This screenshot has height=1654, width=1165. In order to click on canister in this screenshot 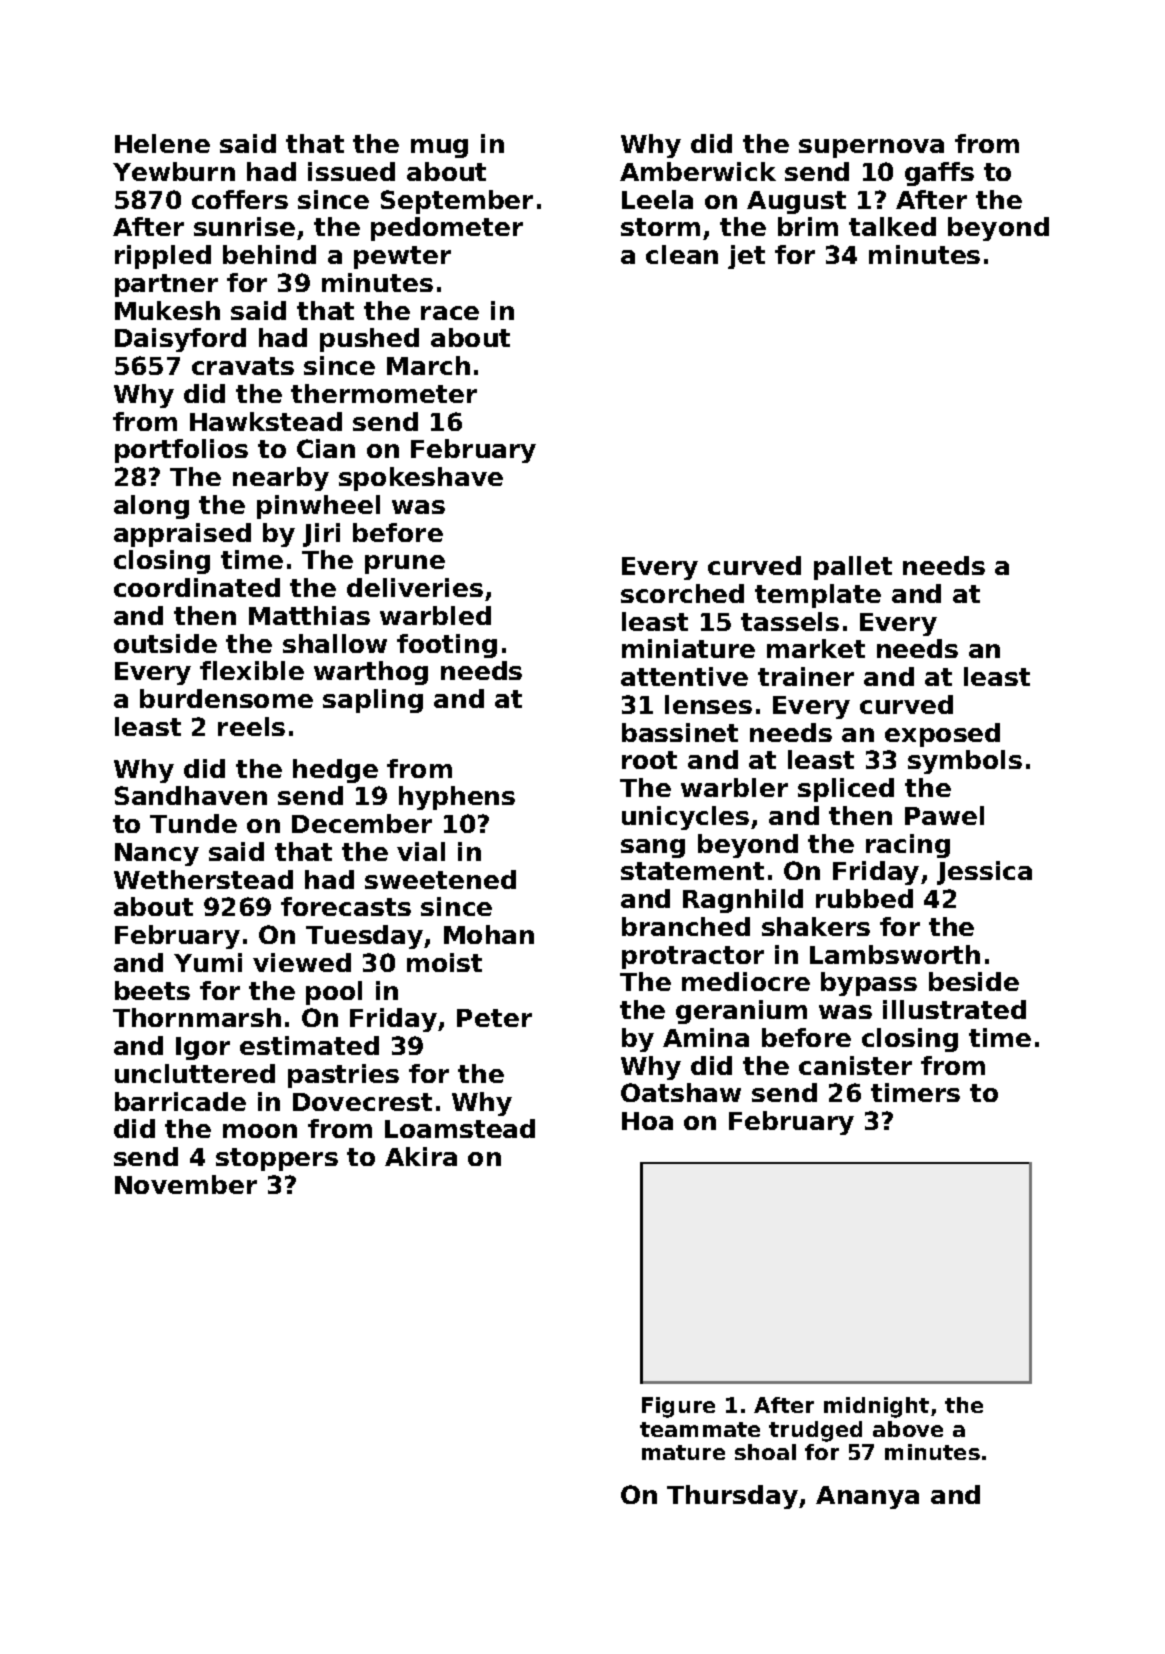, I will do `click(855, 1065)`.
